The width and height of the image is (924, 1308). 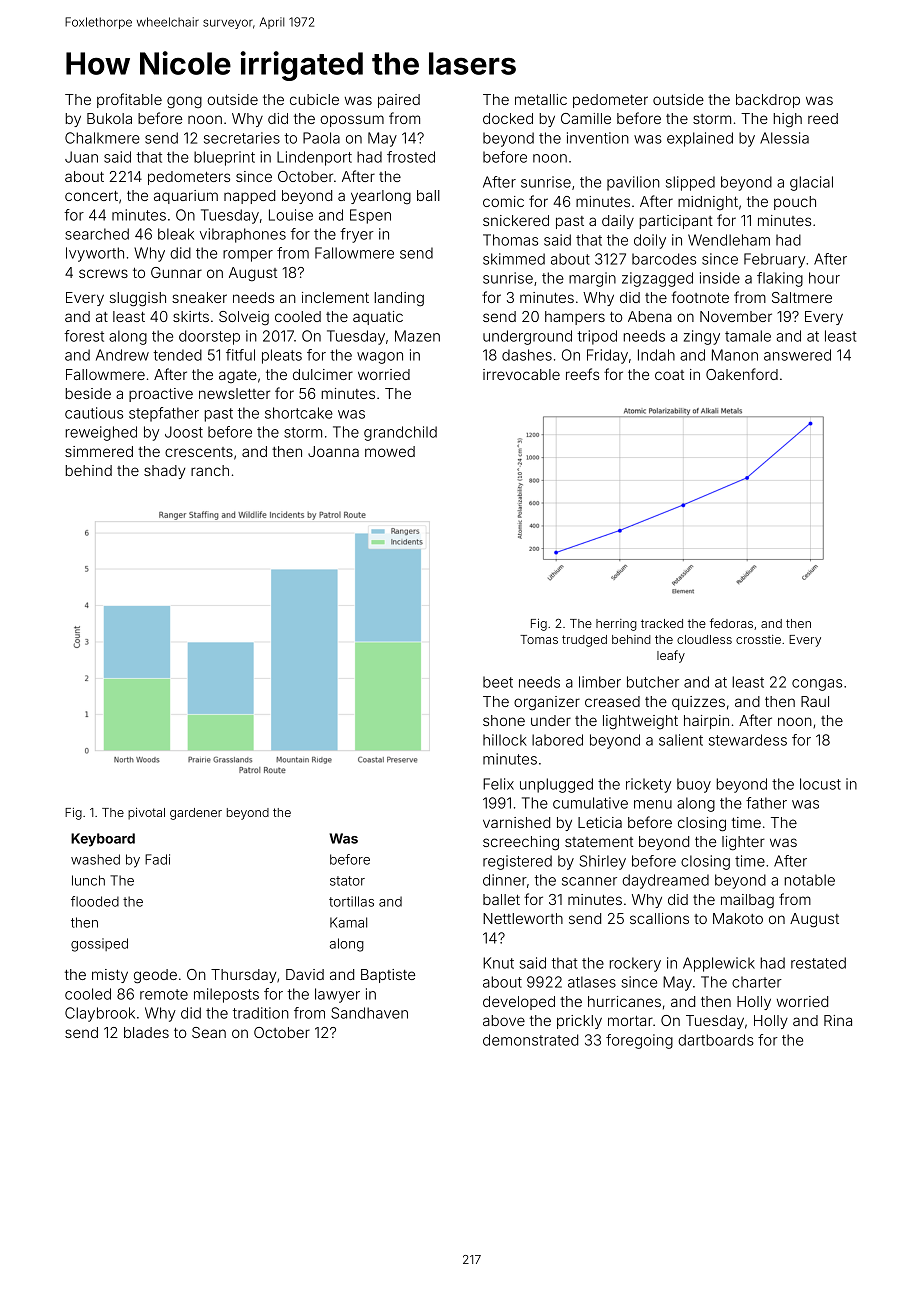 I want to click on sneaker, so click(x=199, y=297).
